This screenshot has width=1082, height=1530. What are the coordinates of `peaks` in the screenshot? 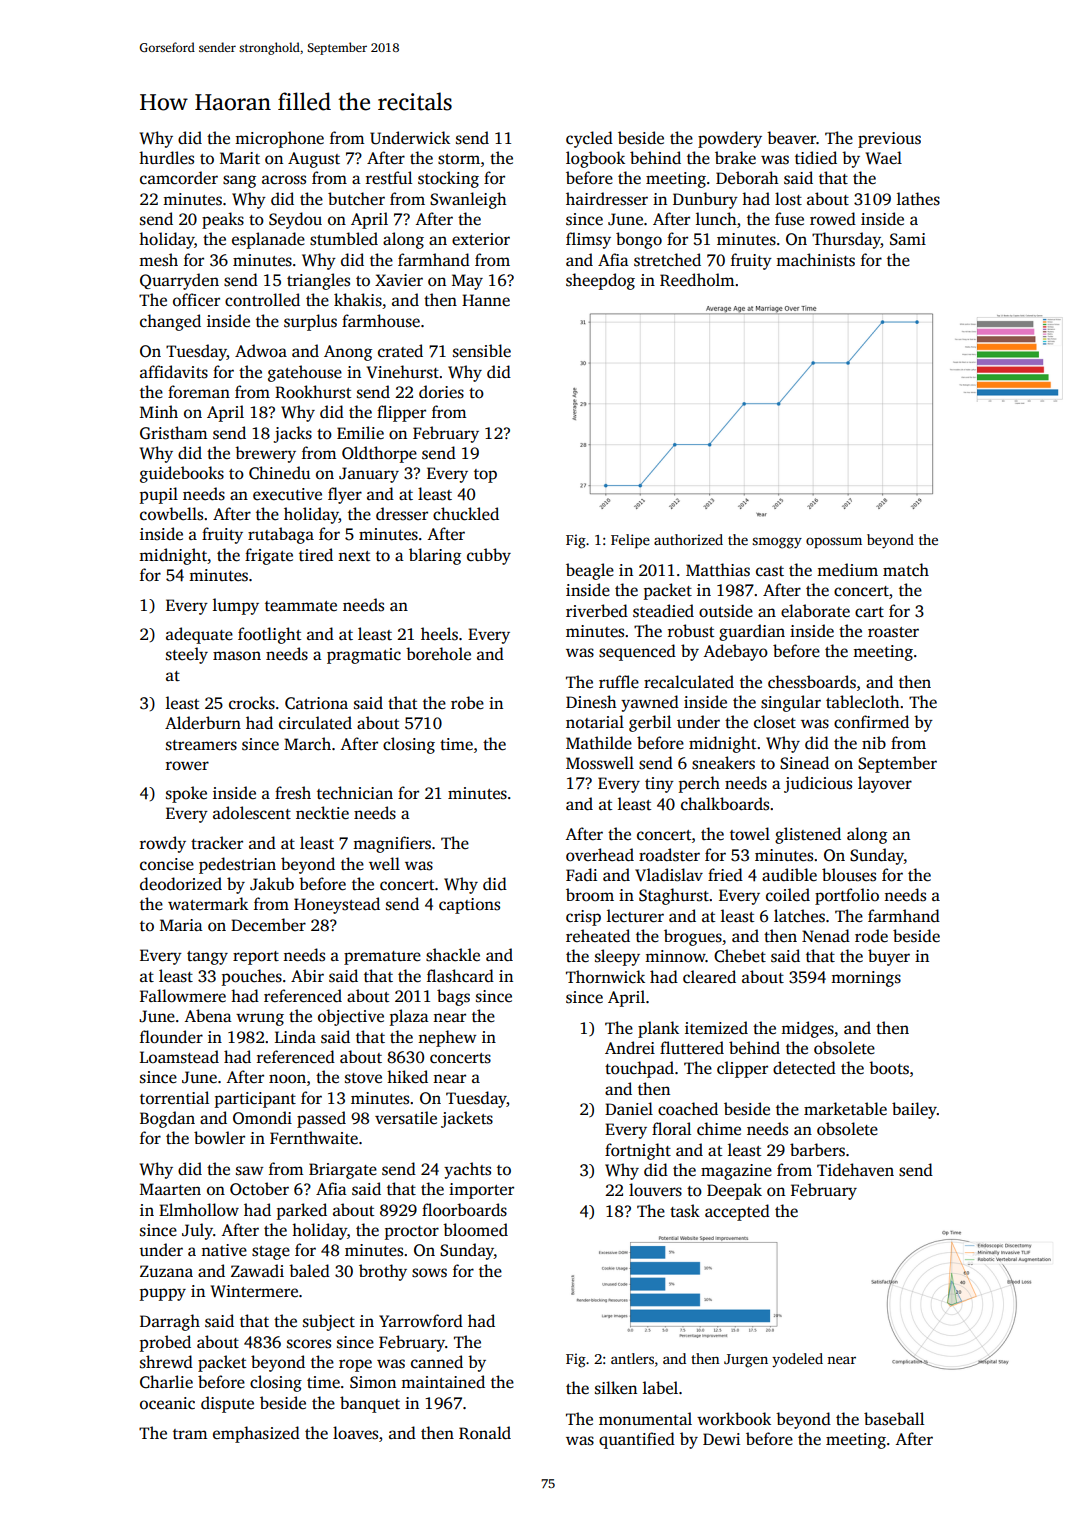 It's located at (223, 220).
